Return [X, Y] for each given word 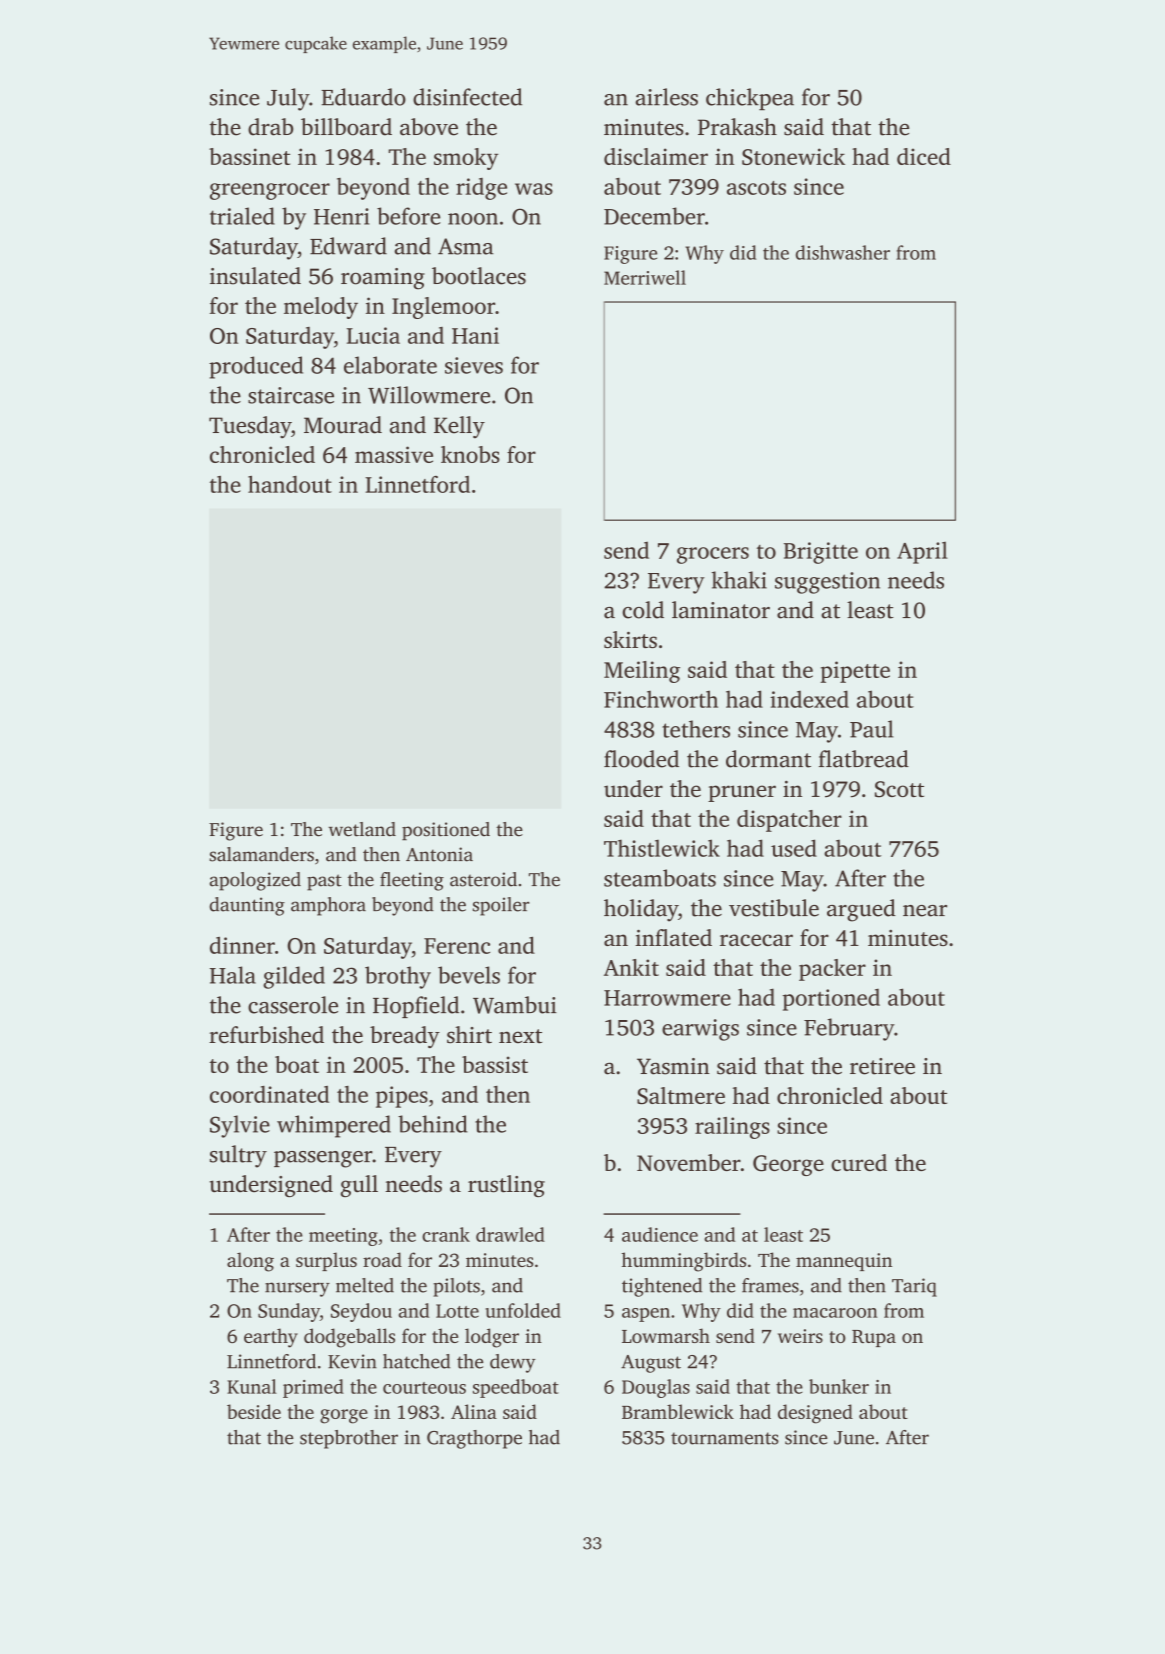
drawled [510, 1234]
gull [359, 1186]
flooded [641, 759]
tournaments [725, 1438]
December [654, 216]
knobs [470, 454]
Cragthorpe [474, 1439]
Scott [899, 789]
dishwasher [843, 252]
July [288, 99]
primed [313, 1388]
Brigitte [821, 553]
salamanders [261, 854]
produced [256, 367]
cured [859, 1162]
